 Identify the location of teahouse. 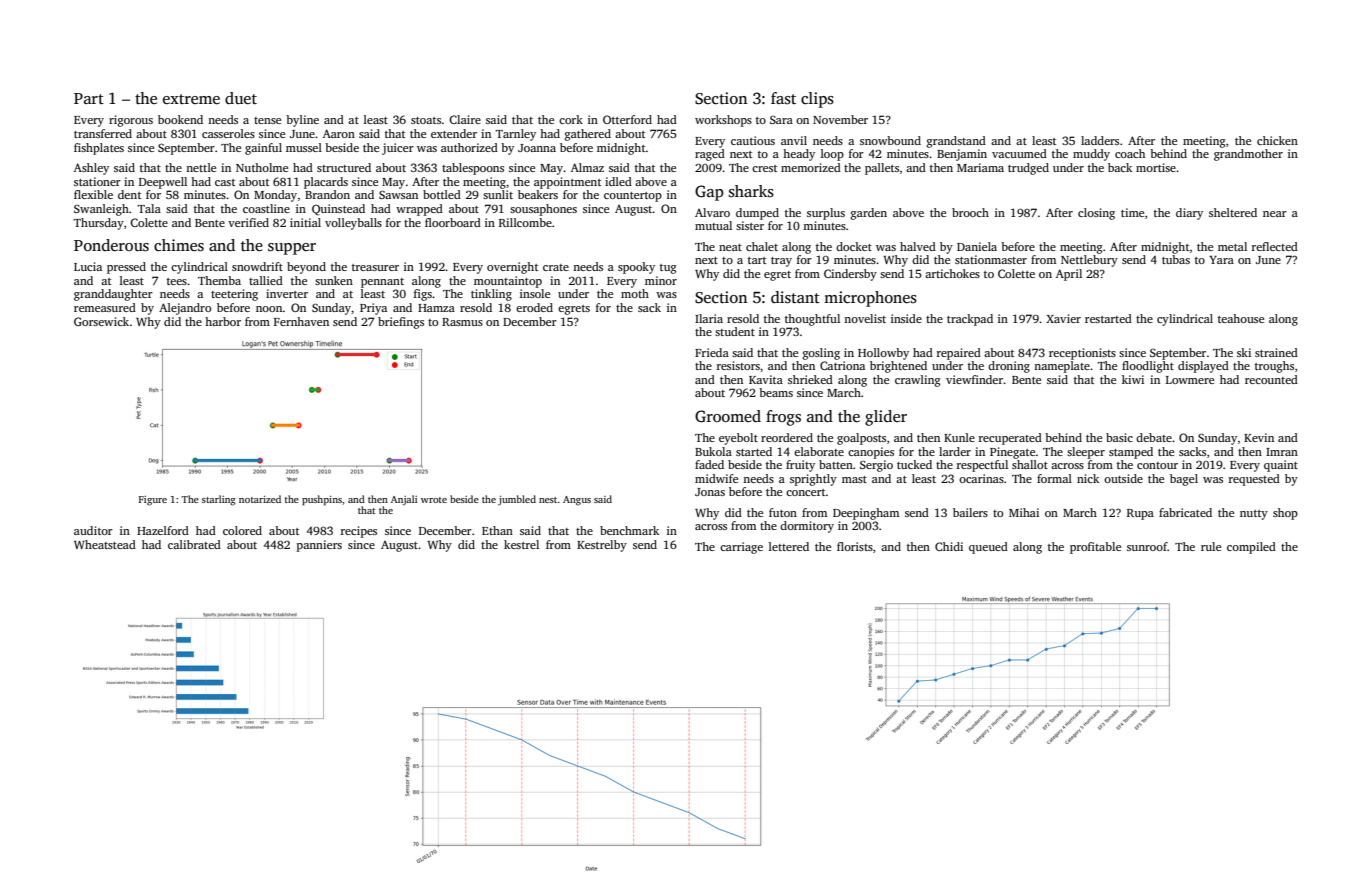
(1241, 318).
